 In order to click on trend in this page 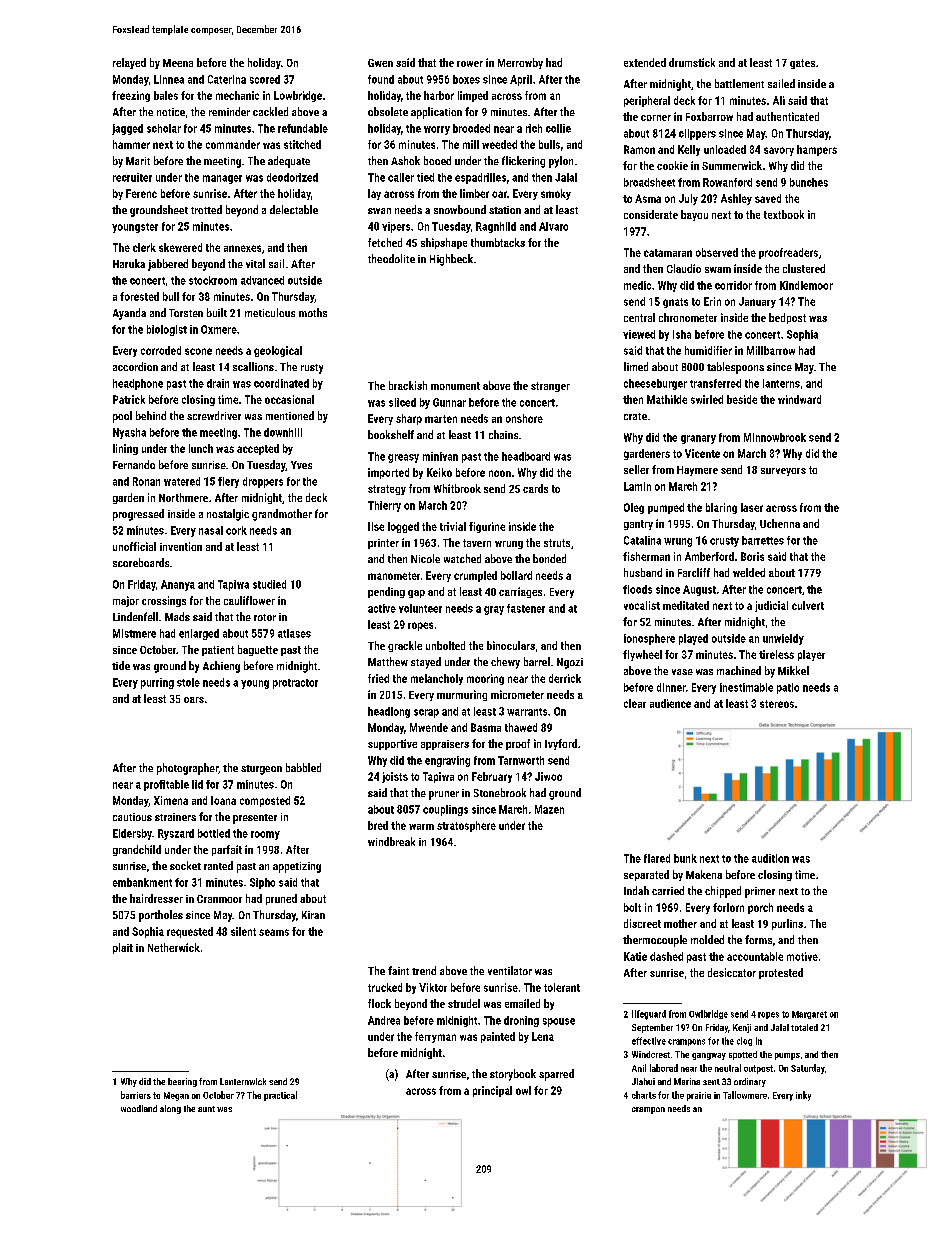, I will do `click(424, 970)`.
